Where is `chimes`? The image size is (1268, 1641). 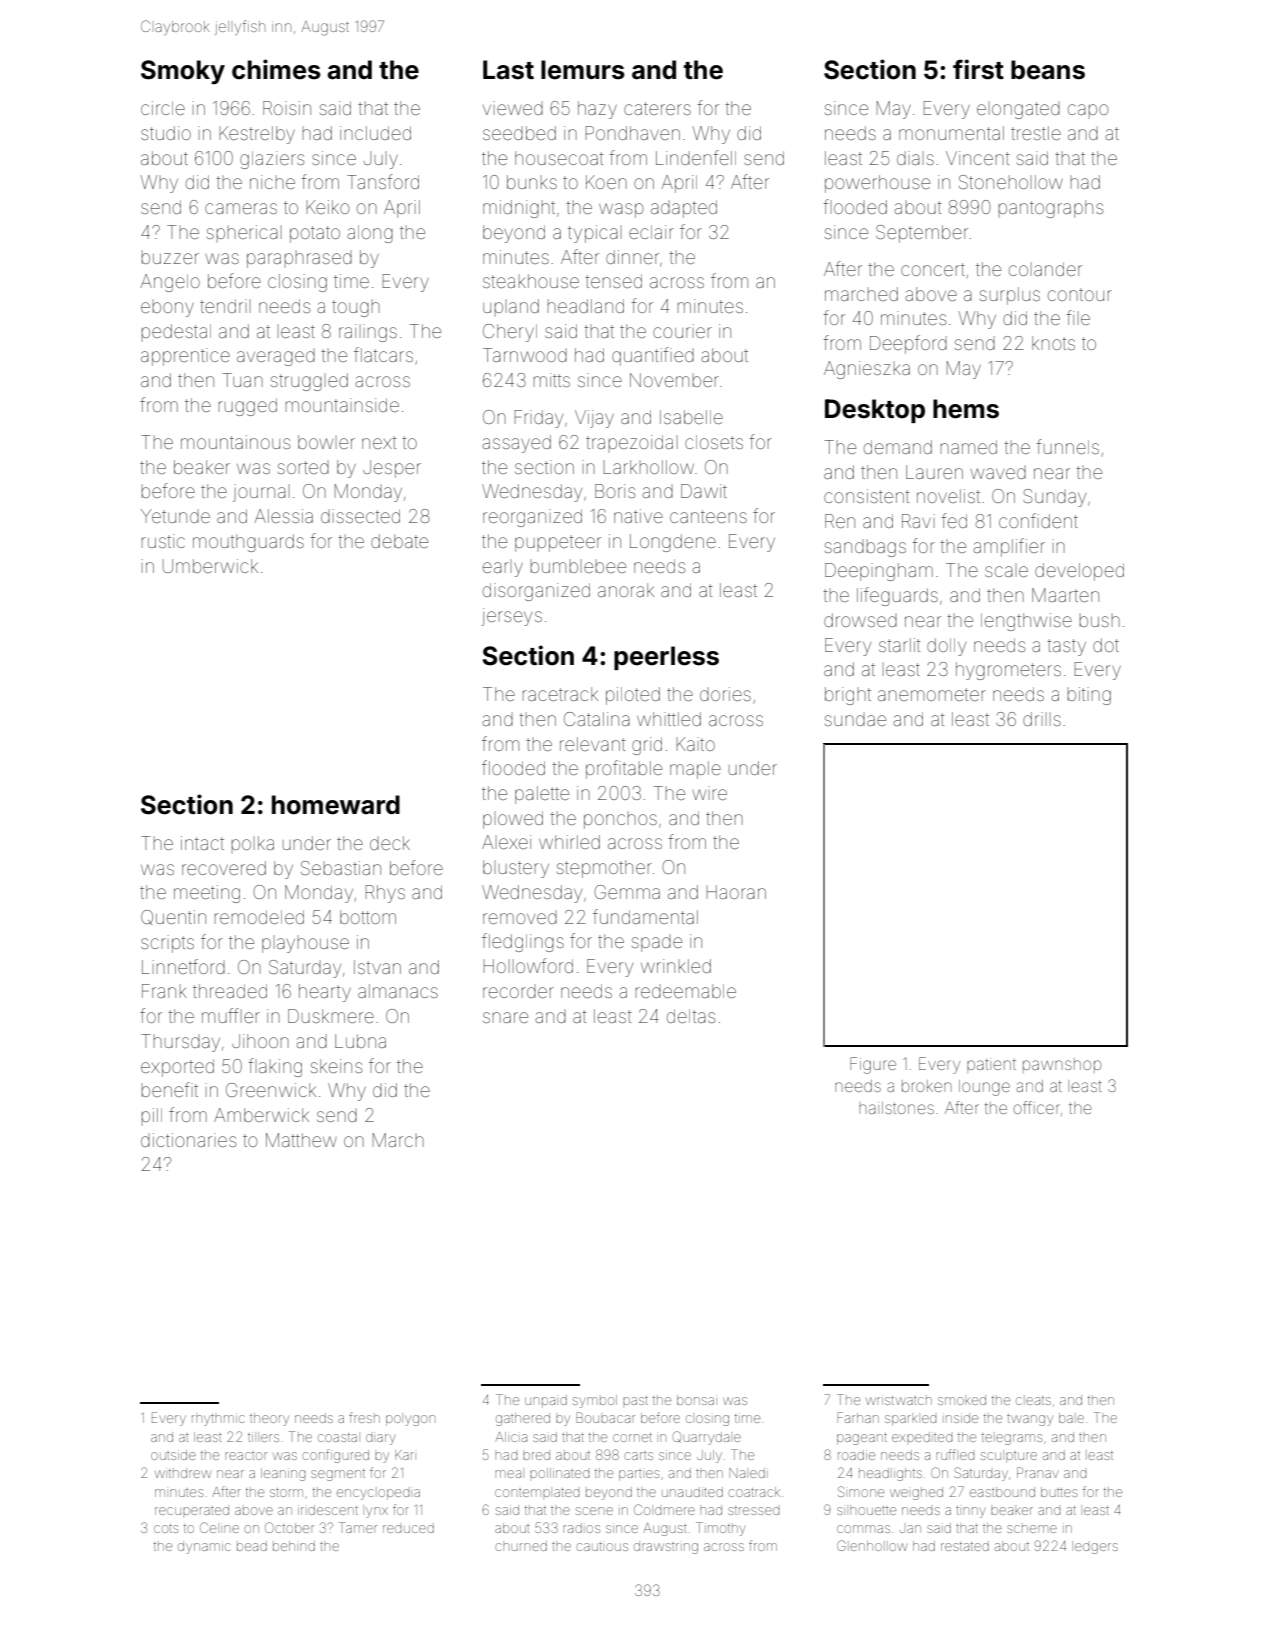 chimes is located at coordinates (276, 69).
